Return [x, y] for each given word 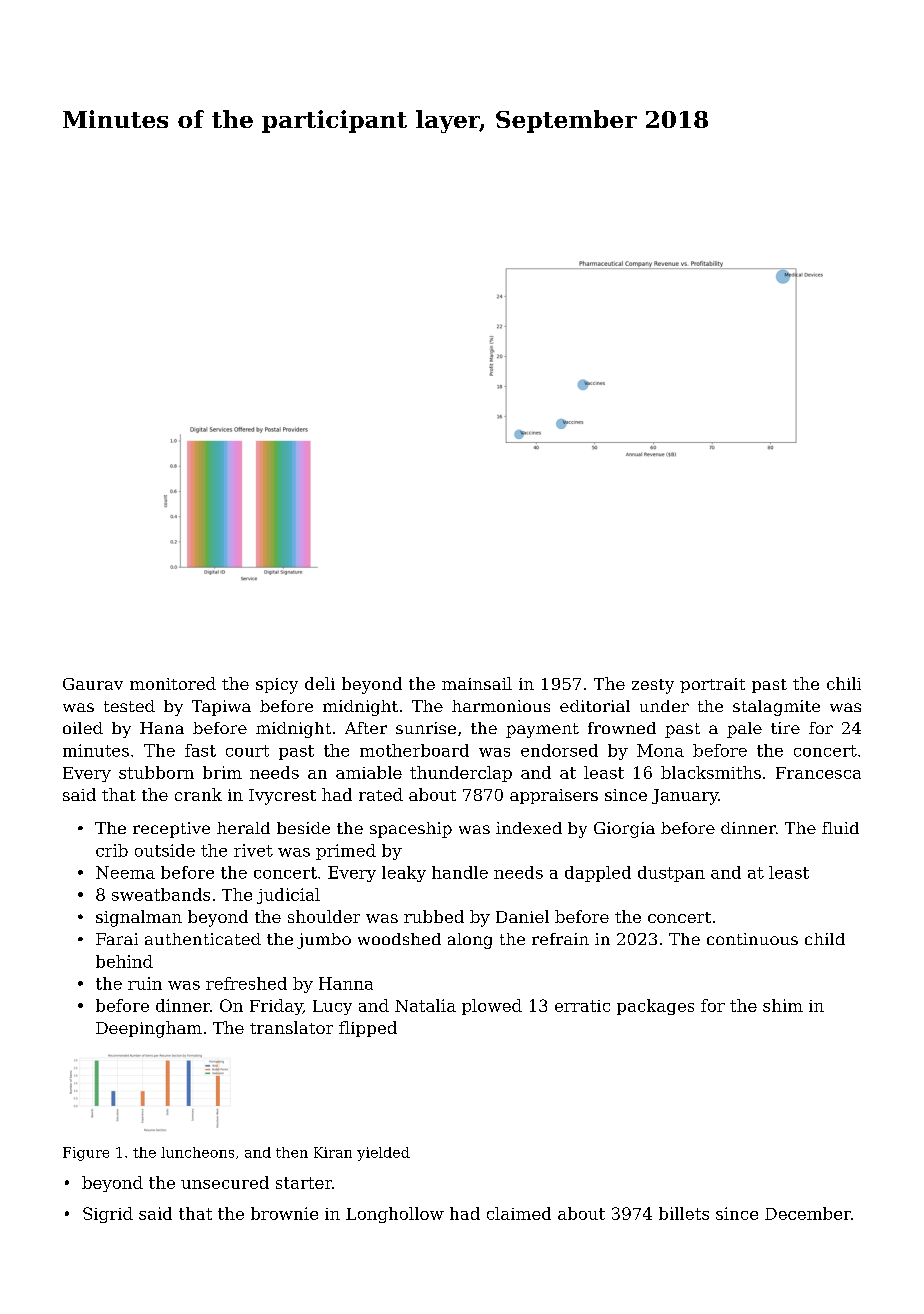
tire [785, 728]
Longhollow [395, 1215]
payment [542, 730]
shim [783, 1005]
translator [291, 1027]
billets [684, 1213]
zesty [653, 686]
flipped [368, 1029]
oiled [83, 728]
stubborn [156, 772]
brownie [284, 1213]
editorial [595, 706]
